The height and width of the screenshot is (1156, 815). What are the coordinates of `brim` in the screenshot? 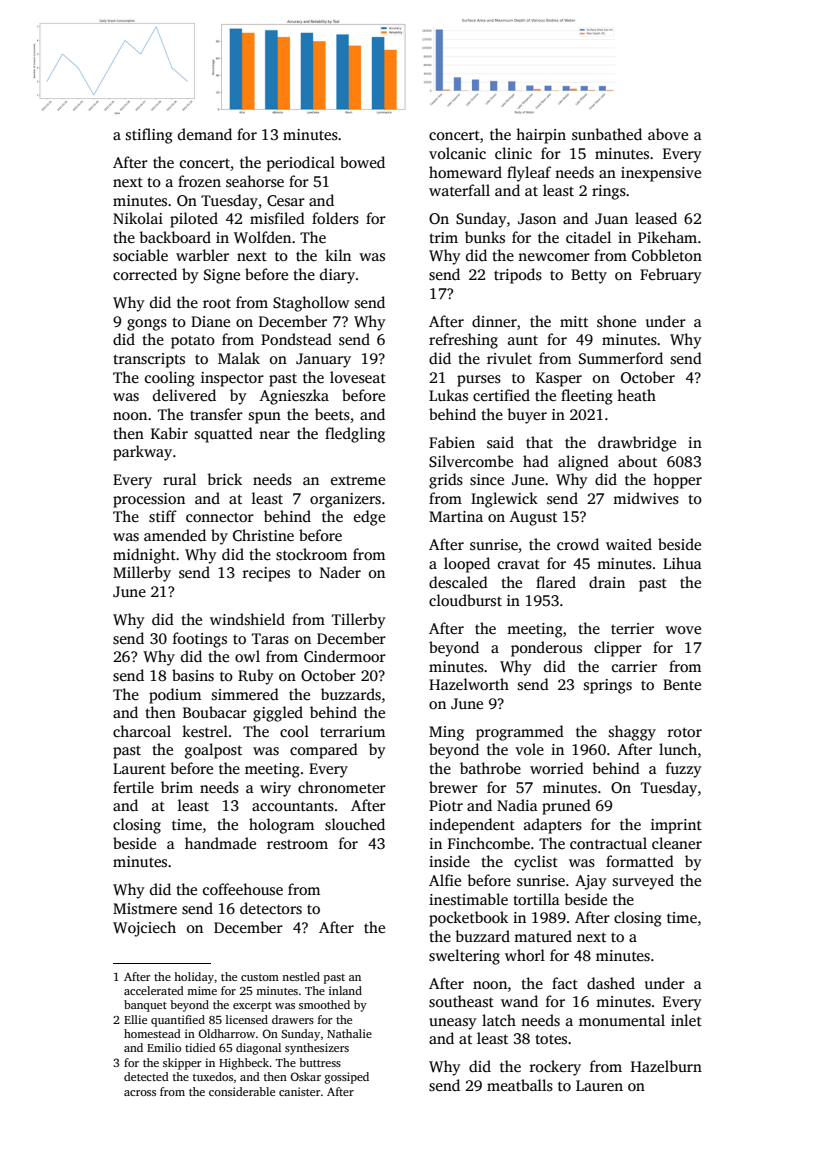 It's located at (177, 787).
